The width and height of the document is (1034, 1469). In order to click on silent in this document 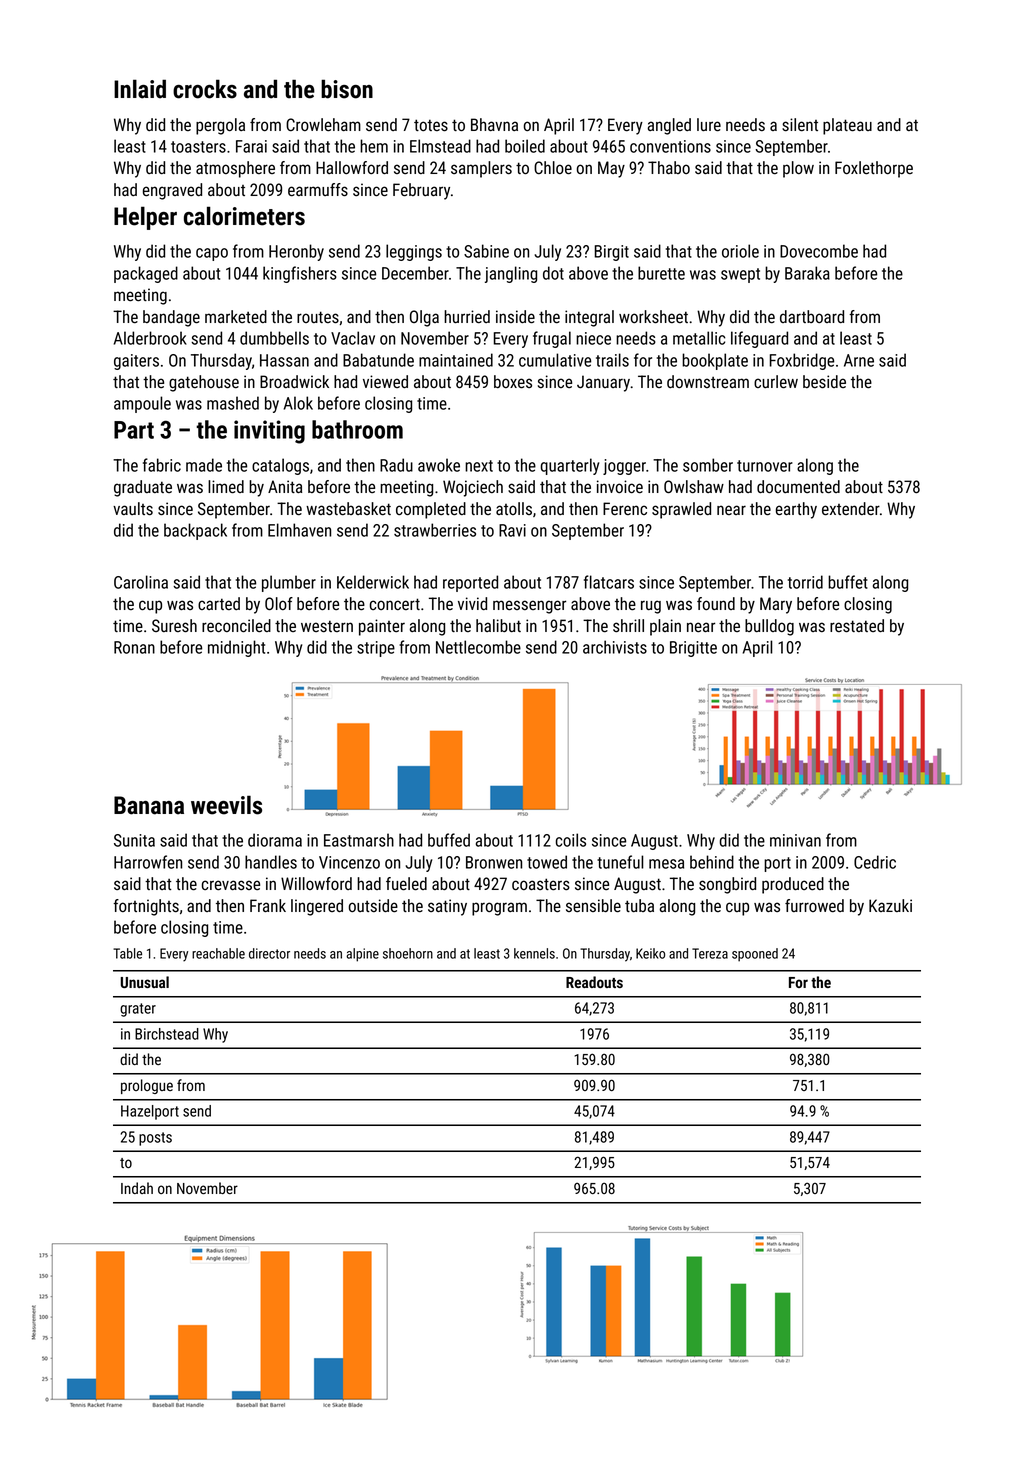, I will do `click(800, 125)`.
